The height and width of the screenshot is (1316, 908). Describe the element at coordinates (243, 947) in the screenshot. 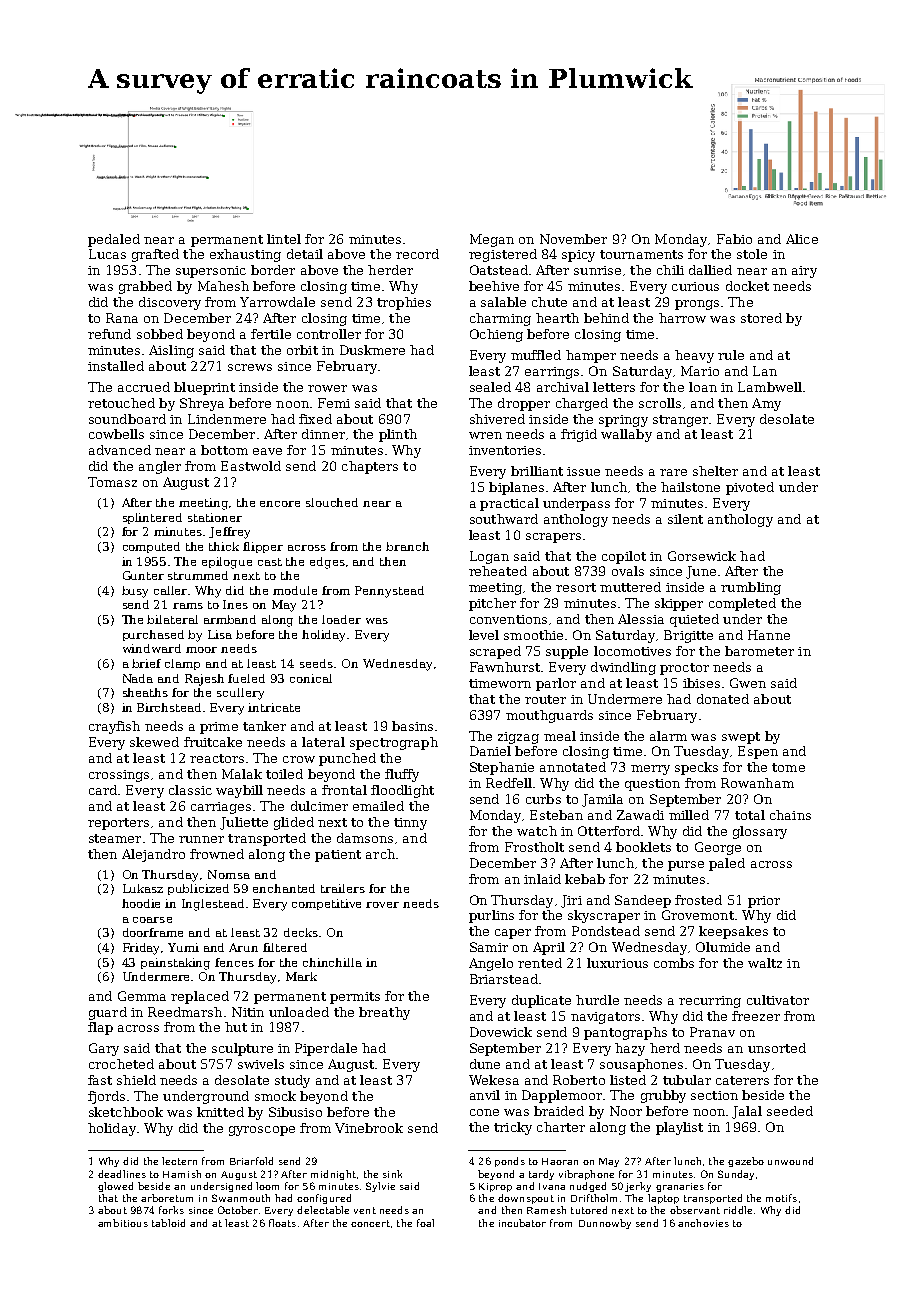

I see `Arun` at that location.
